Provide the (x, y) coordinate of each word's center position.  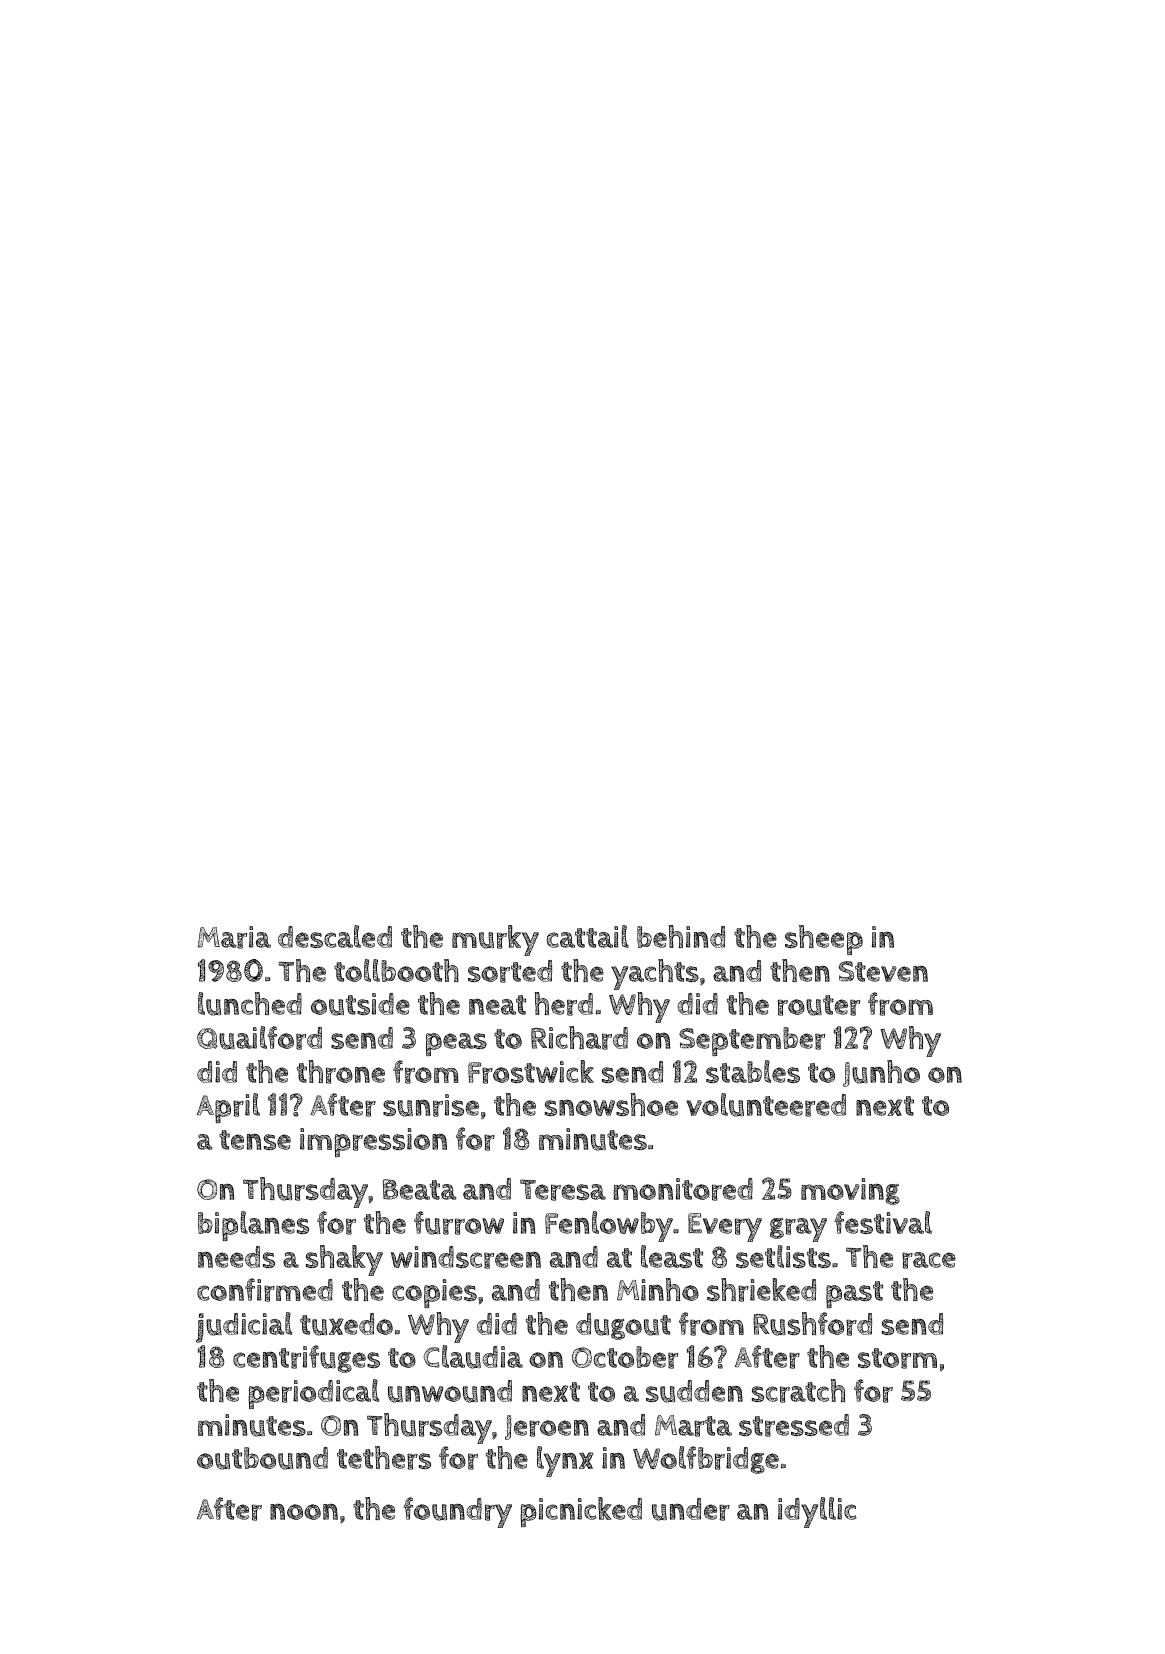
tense (255, 1140)
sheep (824, 940)
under (691, 1509)
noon (304, 1512)
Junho (881, 1073)
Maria (234, 937)
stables (753, 1071)
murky (495, 940)
